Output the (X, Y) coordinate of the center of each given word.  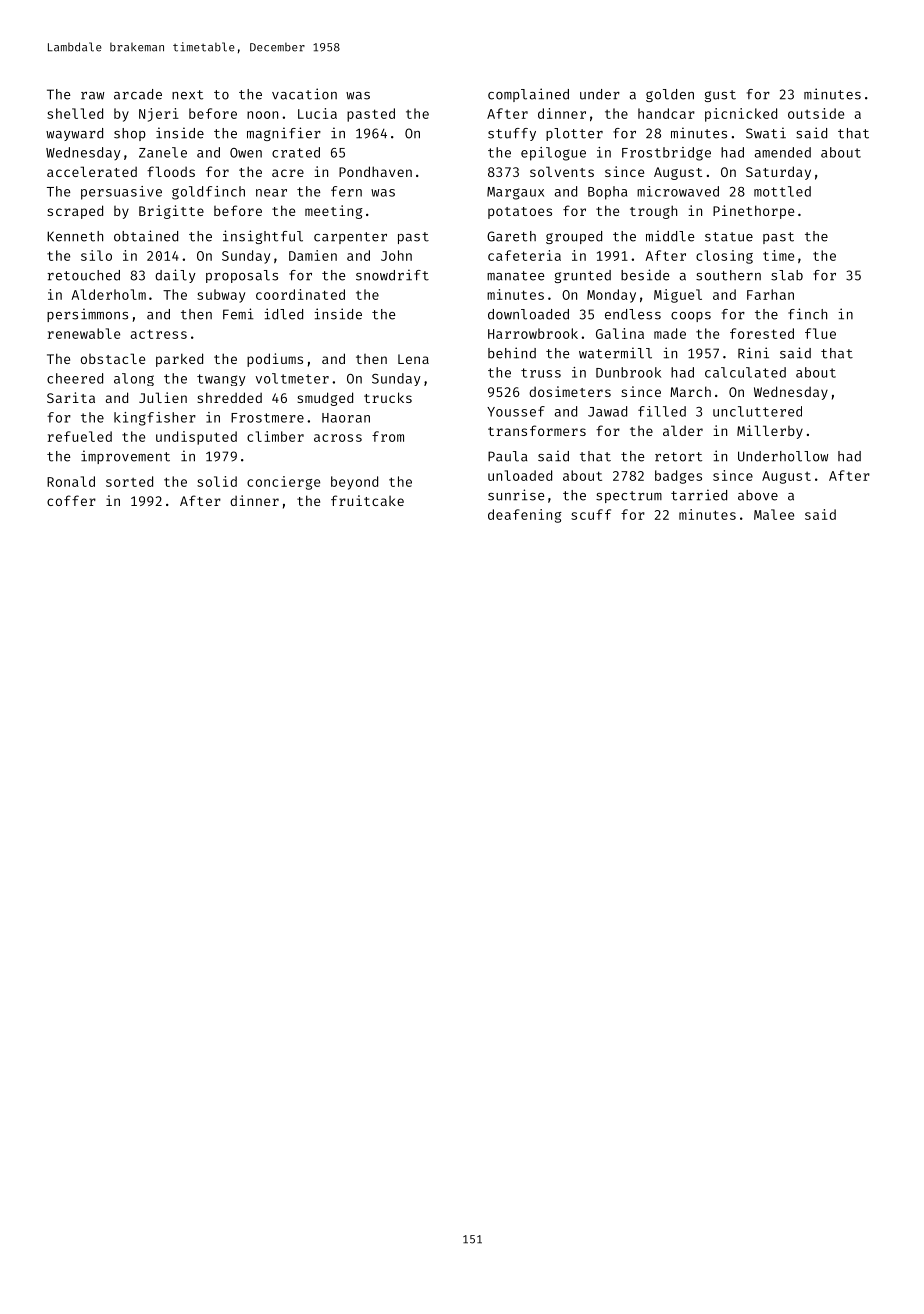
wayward (74, 134)
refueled (80, 436)
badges (678, 477)
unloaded (520, 475)
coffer (71, 500)
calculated (745, 372)
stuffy (512, 134)
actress (159, 334)
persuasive (121, 193)
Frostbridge (666, 154)
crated (296, 152)
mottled (782, 191)
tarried (699, 495)
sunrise (516, 495)
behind (512, 353)
